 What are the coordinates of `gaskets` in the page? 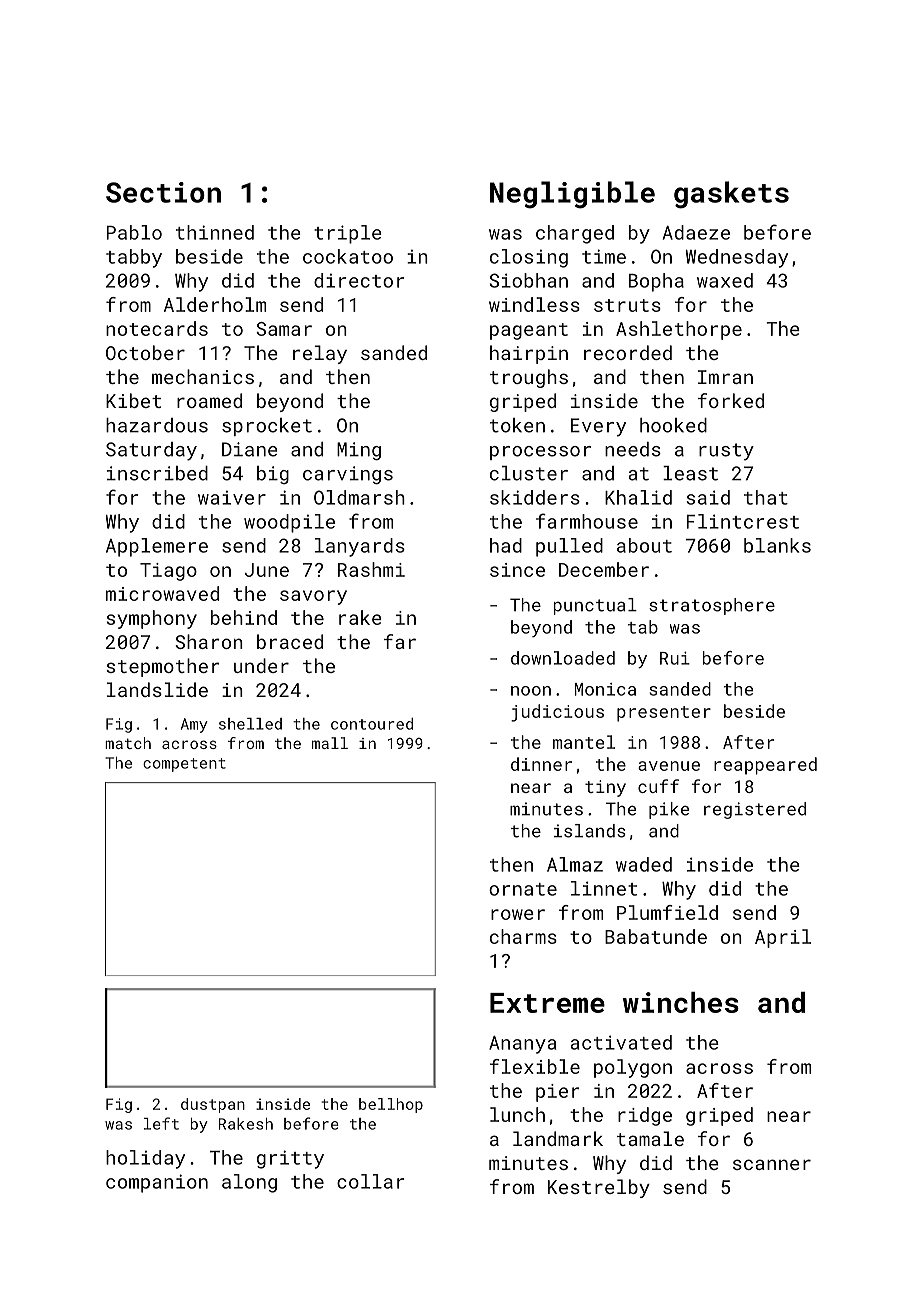 It's located at (731, 195).
